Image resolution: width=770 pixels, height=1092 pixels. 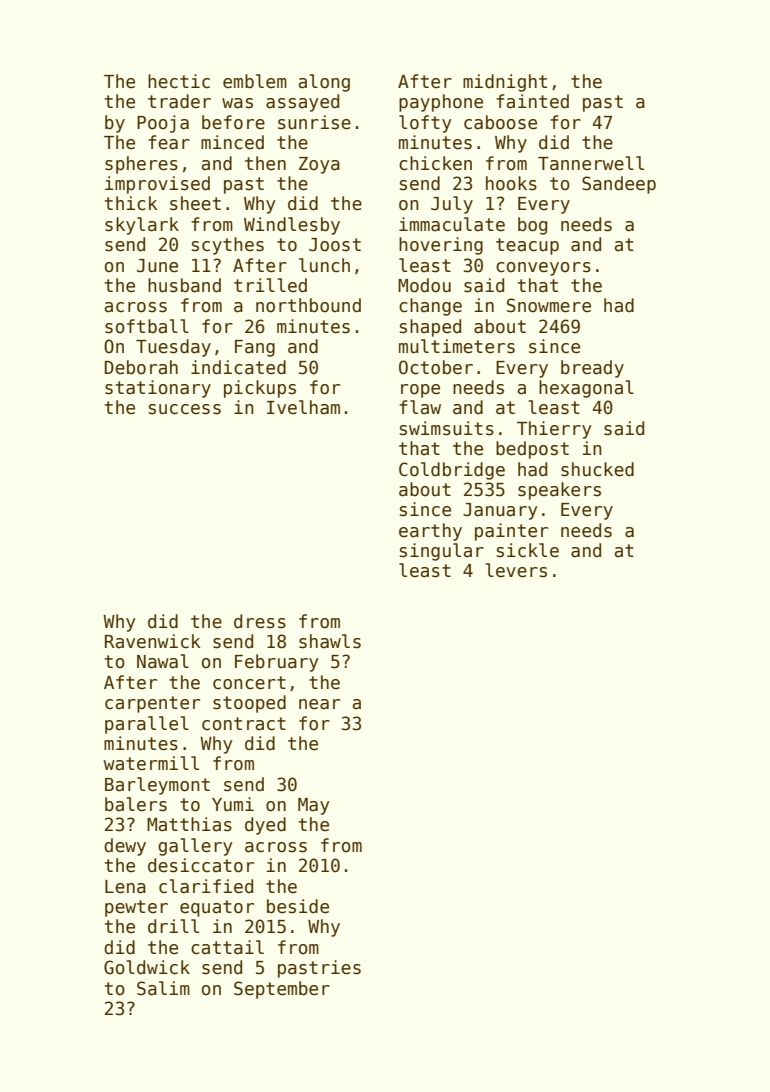 I want to click on Ivelham, so click(x=303, y=407).
